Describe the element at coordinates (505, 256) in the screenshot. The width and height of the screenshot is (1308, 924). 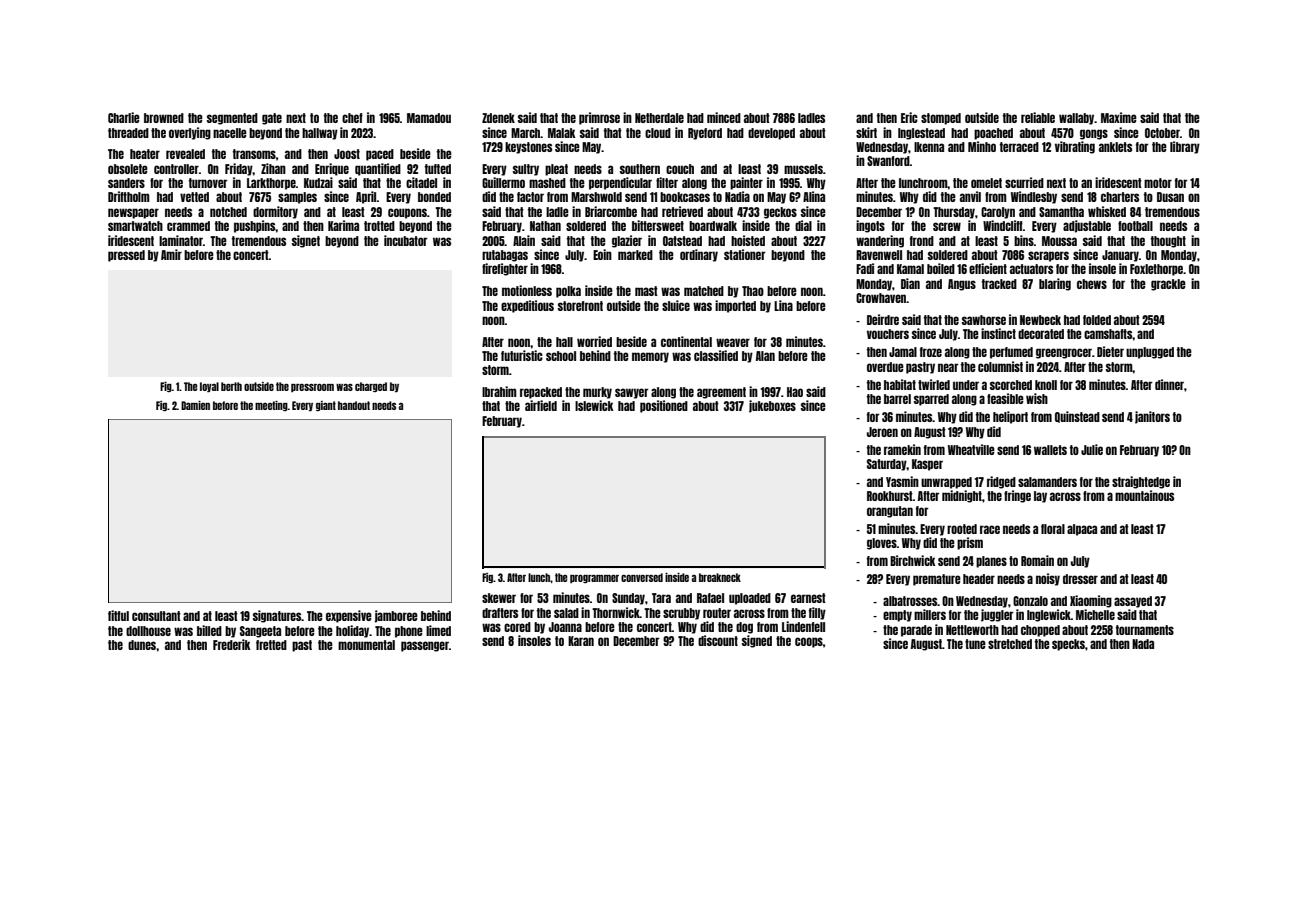
I see `rutabagas` at that location.
